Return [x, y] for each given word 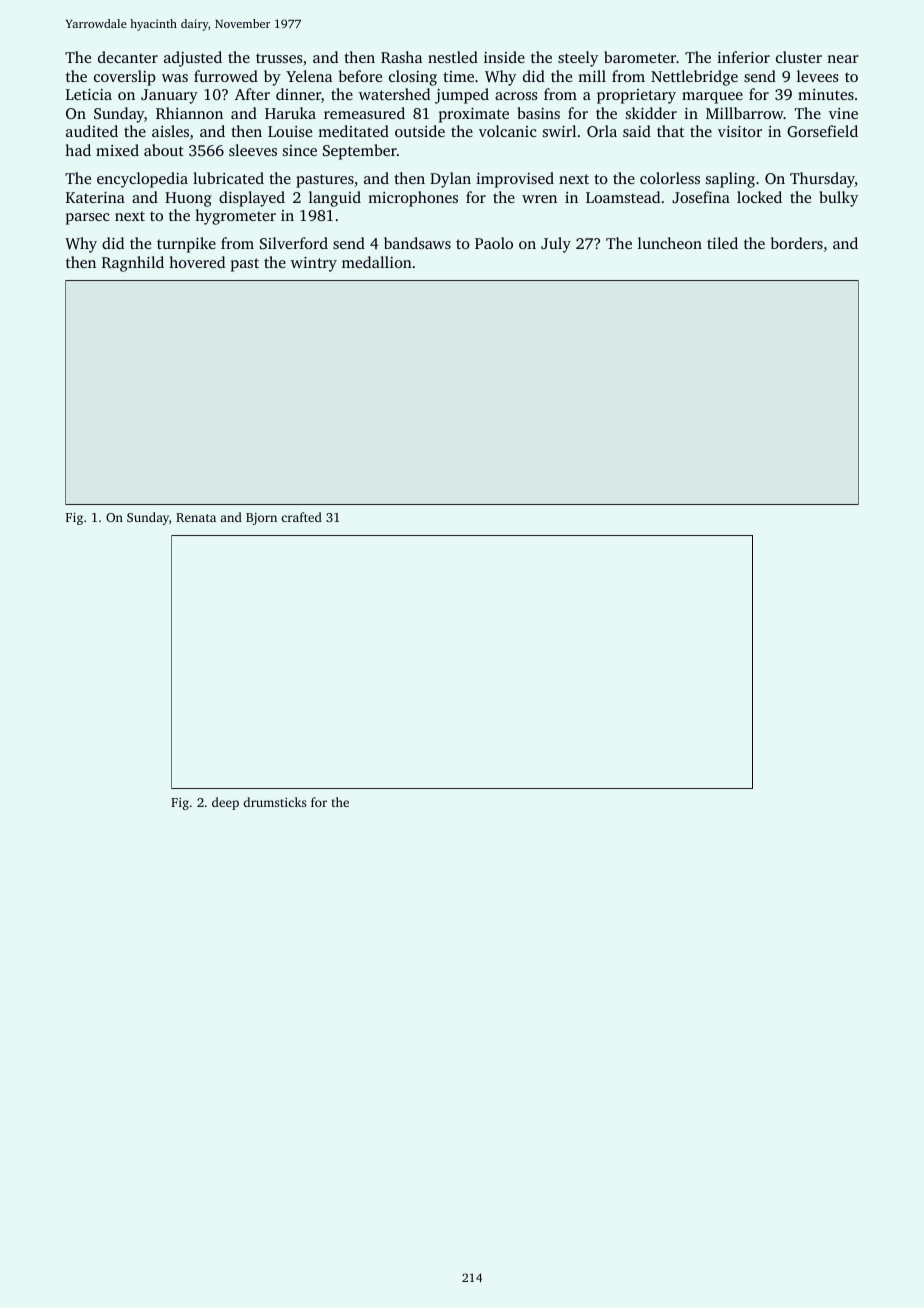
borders [797, 243]
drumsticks [274, 802]
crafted [301, 517]
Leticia [89, 94]
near [843, 59]
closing [413, 78]
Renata [196, 517]
